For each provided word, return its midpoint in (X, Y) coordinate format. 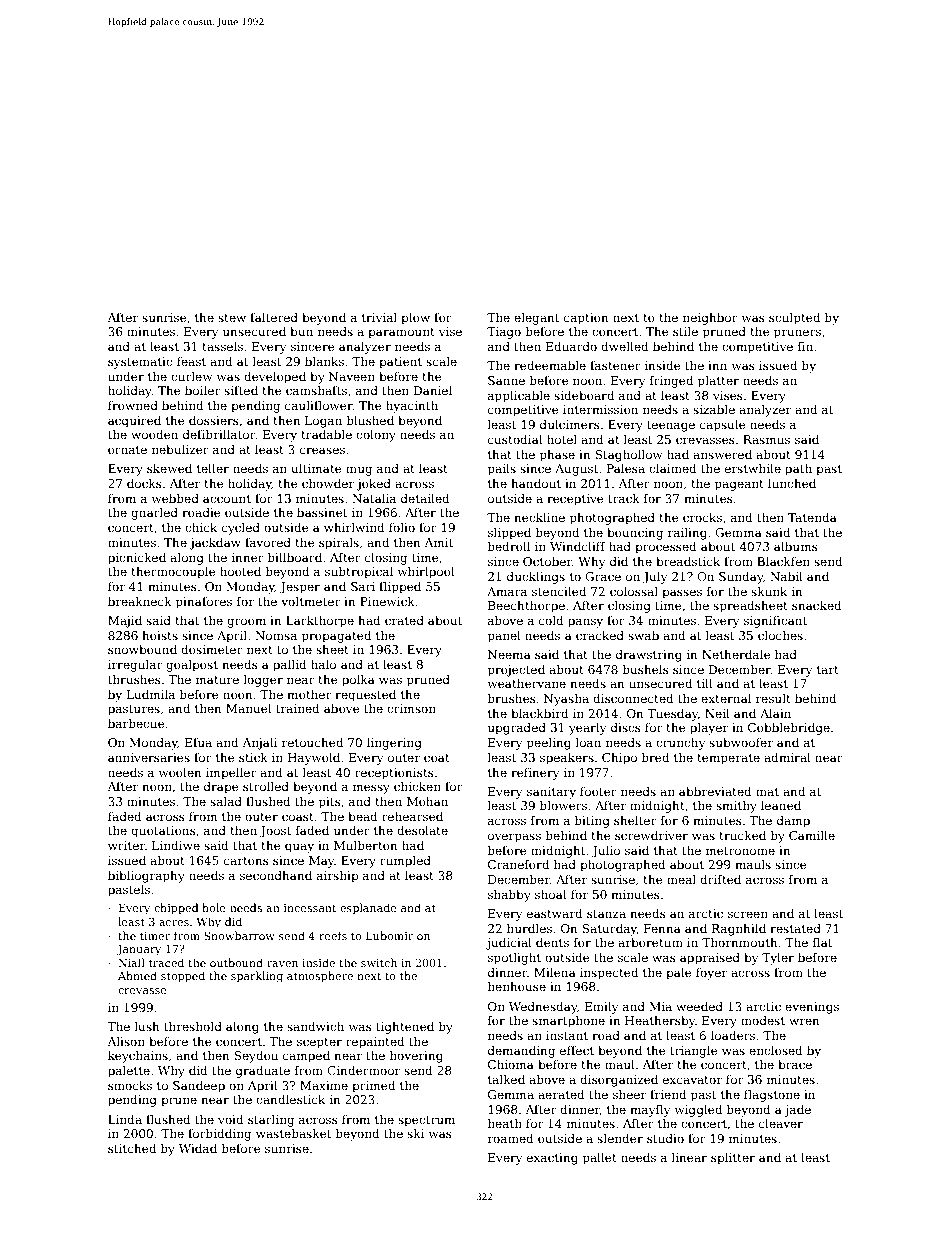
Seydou (256, 1056)
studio (665, 1138)
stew (232, 318)
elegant (536, 318)
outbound (236, 962)
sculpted (794, 318)
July (655, 578)
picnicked (137, 558)
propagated (336, 636)
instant (567, 1035)
